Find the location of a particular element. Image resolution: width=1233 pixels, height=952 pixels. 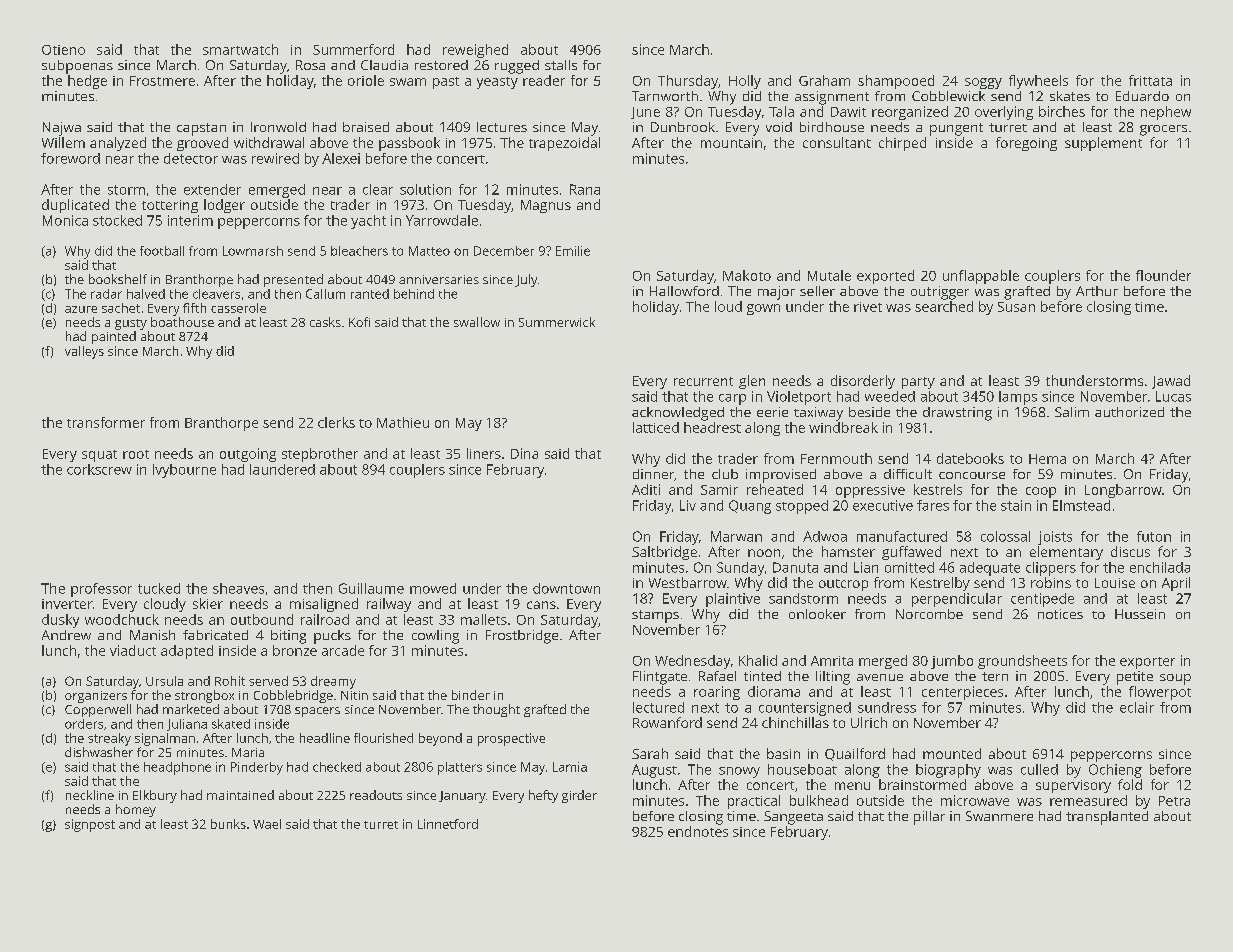

Thursday is located at coordinates (688, 82).
